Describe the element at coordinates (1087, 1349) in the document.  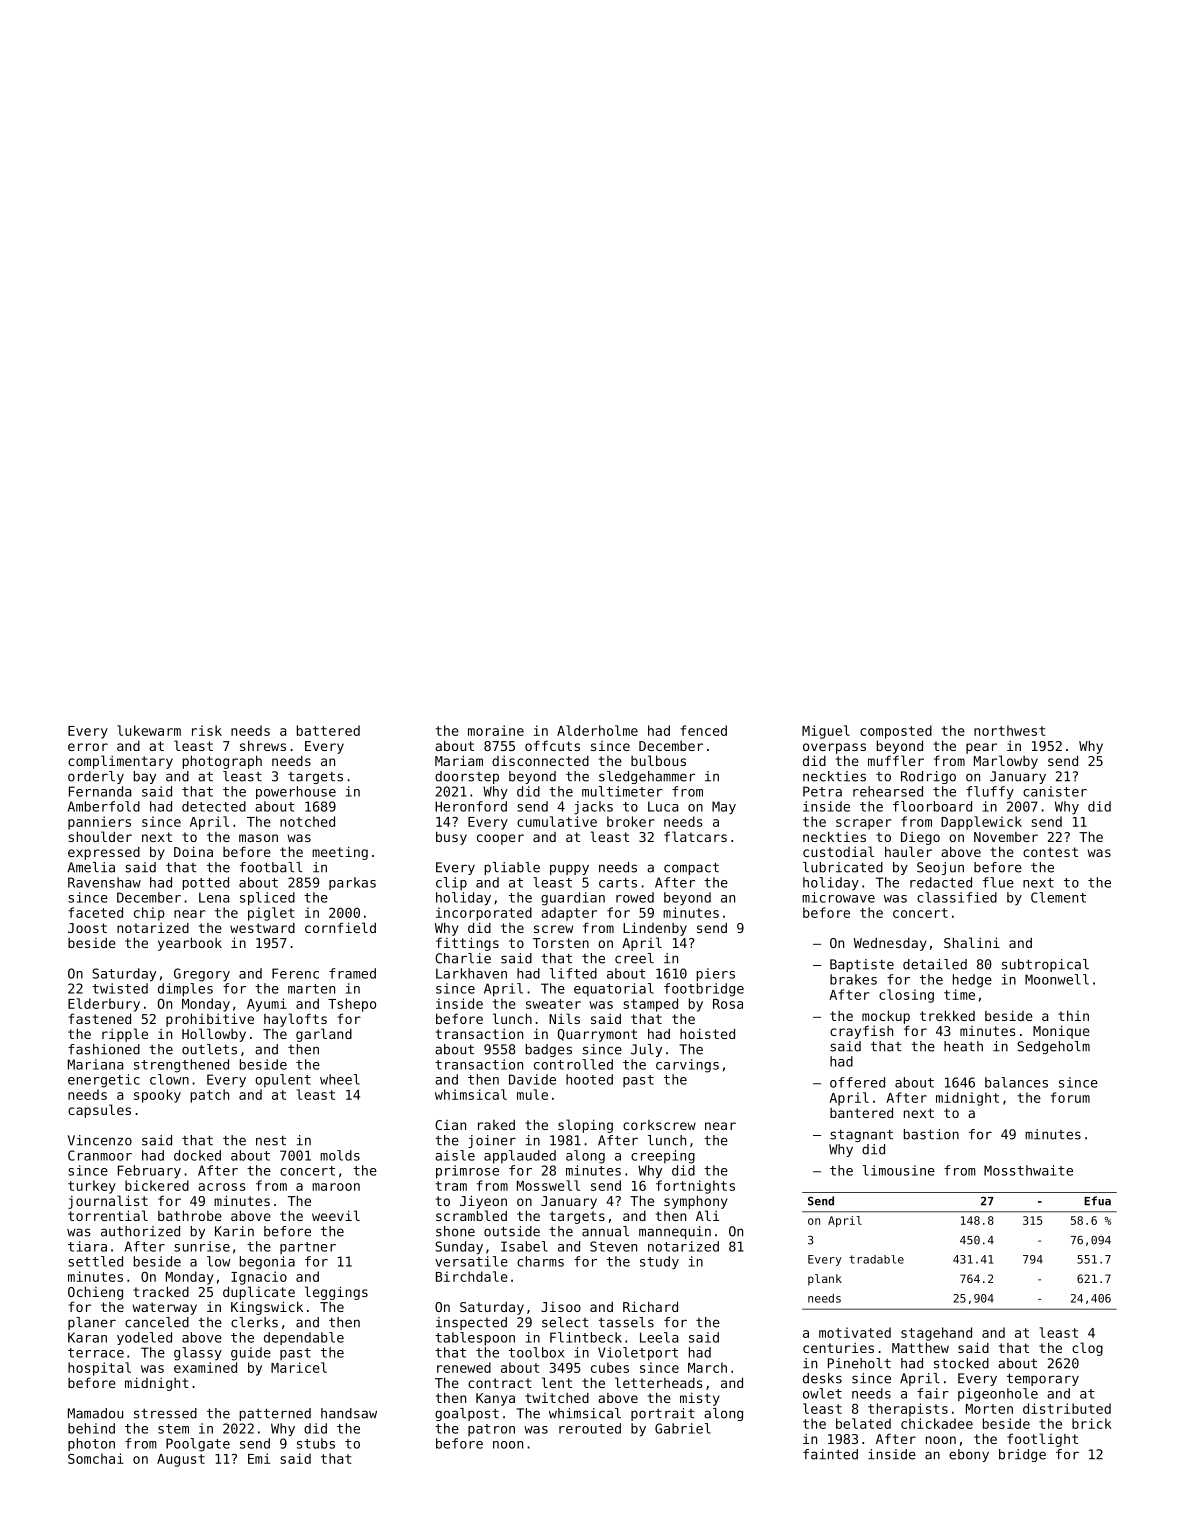
I see `clog` at that location.
